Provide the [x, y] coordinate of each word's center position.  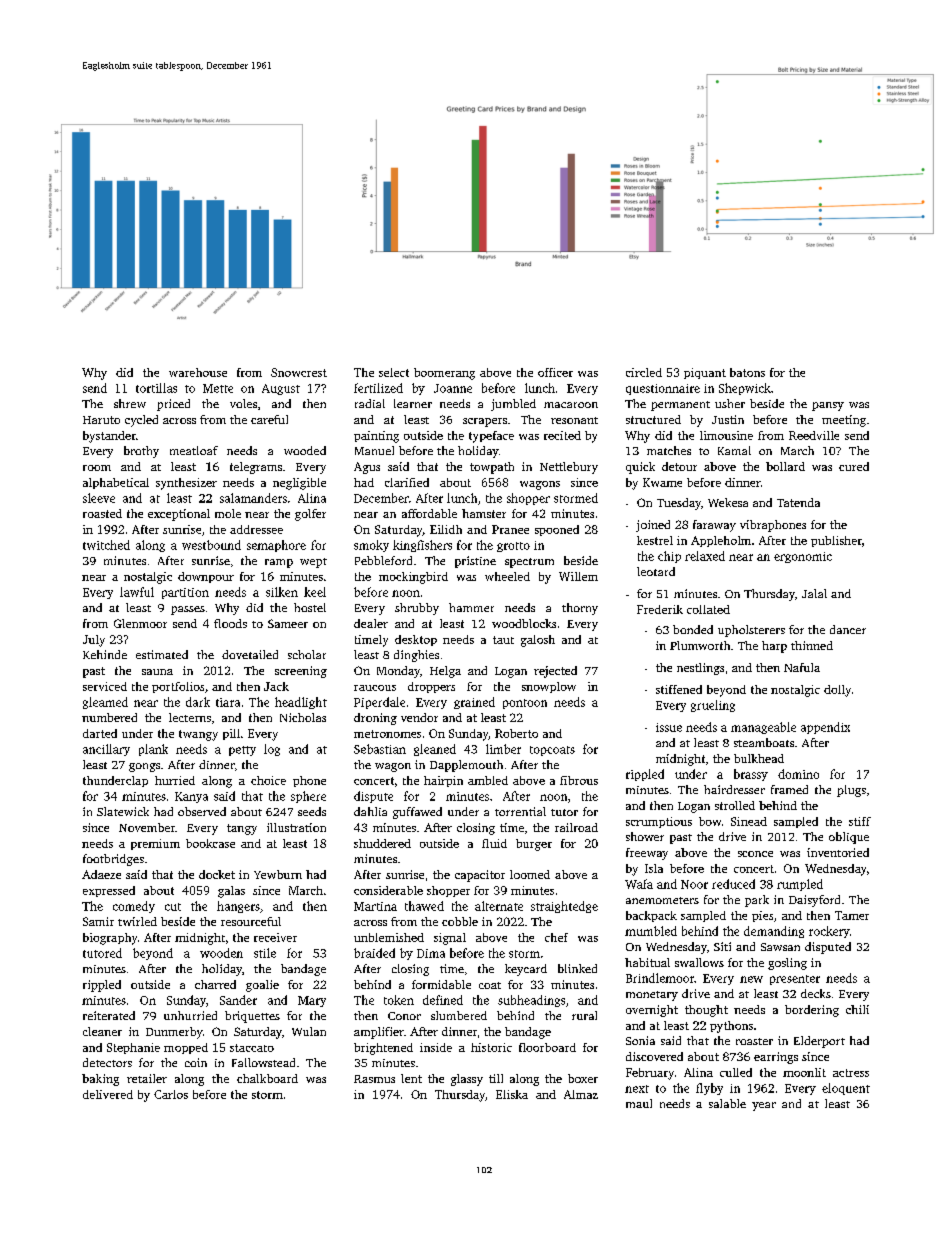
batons [747, 372]
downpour [206, 577]
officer [555, 372]
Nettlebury [569, 468]
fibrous [579, 780]
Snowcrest [299, 372]
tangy [242, 829]
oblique [849, 838]
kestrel [655, 540]
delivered [108, 1094]
